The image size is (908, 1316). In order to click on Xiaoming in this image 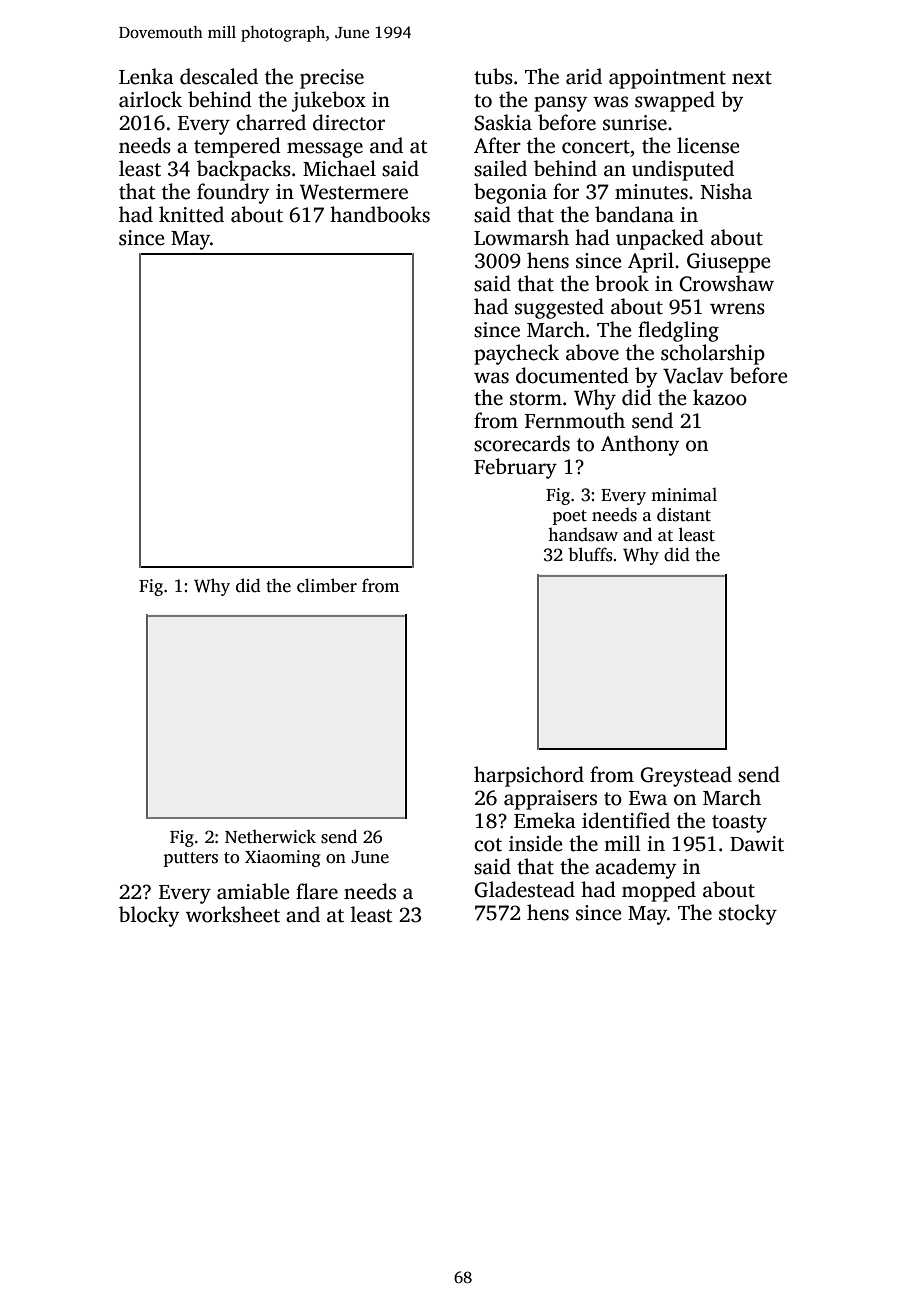, I will do `click(282, 858)`.
